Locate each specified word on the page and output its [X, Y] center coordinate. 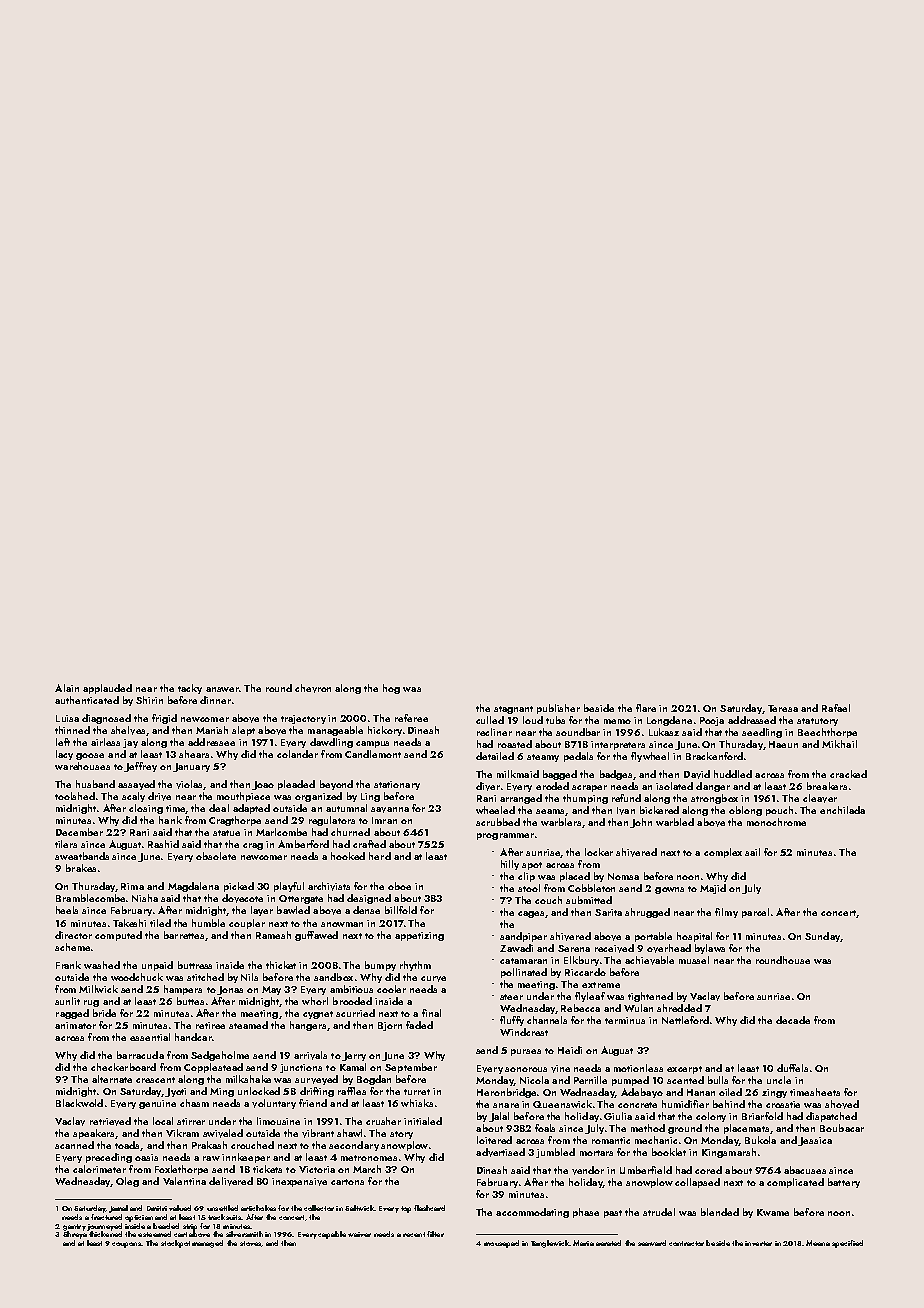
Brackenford [714, 756]
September [411, 1068]
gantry [74, 1227]
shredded [679, 1008]
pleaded [296, 785]
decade [793, 1020]
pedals [578, 757]
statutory [817, 722]
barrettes [184, 935]
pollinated [524, 973]
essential [150, 1037]
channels [547, 1020]
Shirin [149, 700]
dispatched [831, 1117]
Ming [222, 1092]
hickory [385, 731]
